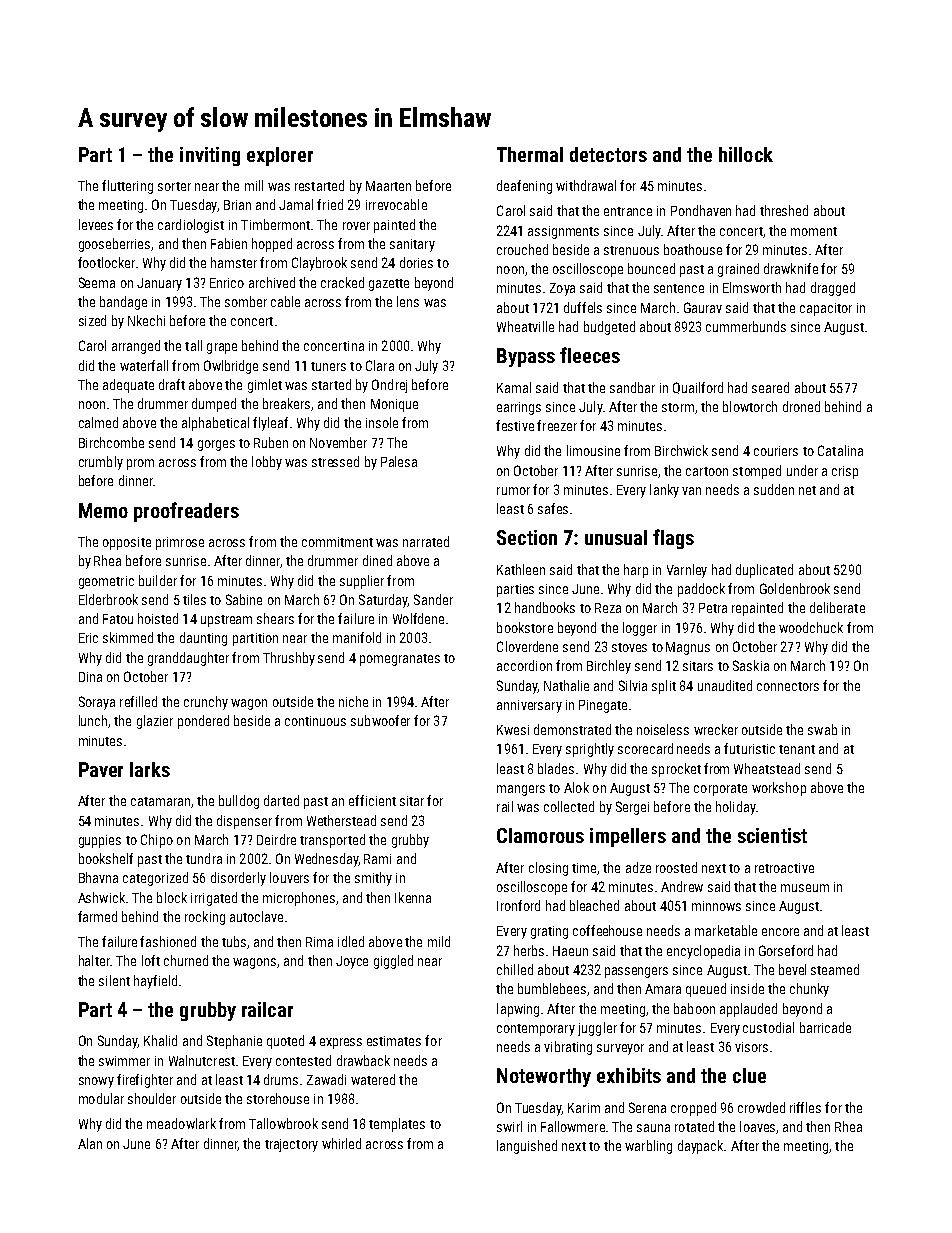 The image size is (952, 1233). I want to click on Khalid, so click(160, 1040).
